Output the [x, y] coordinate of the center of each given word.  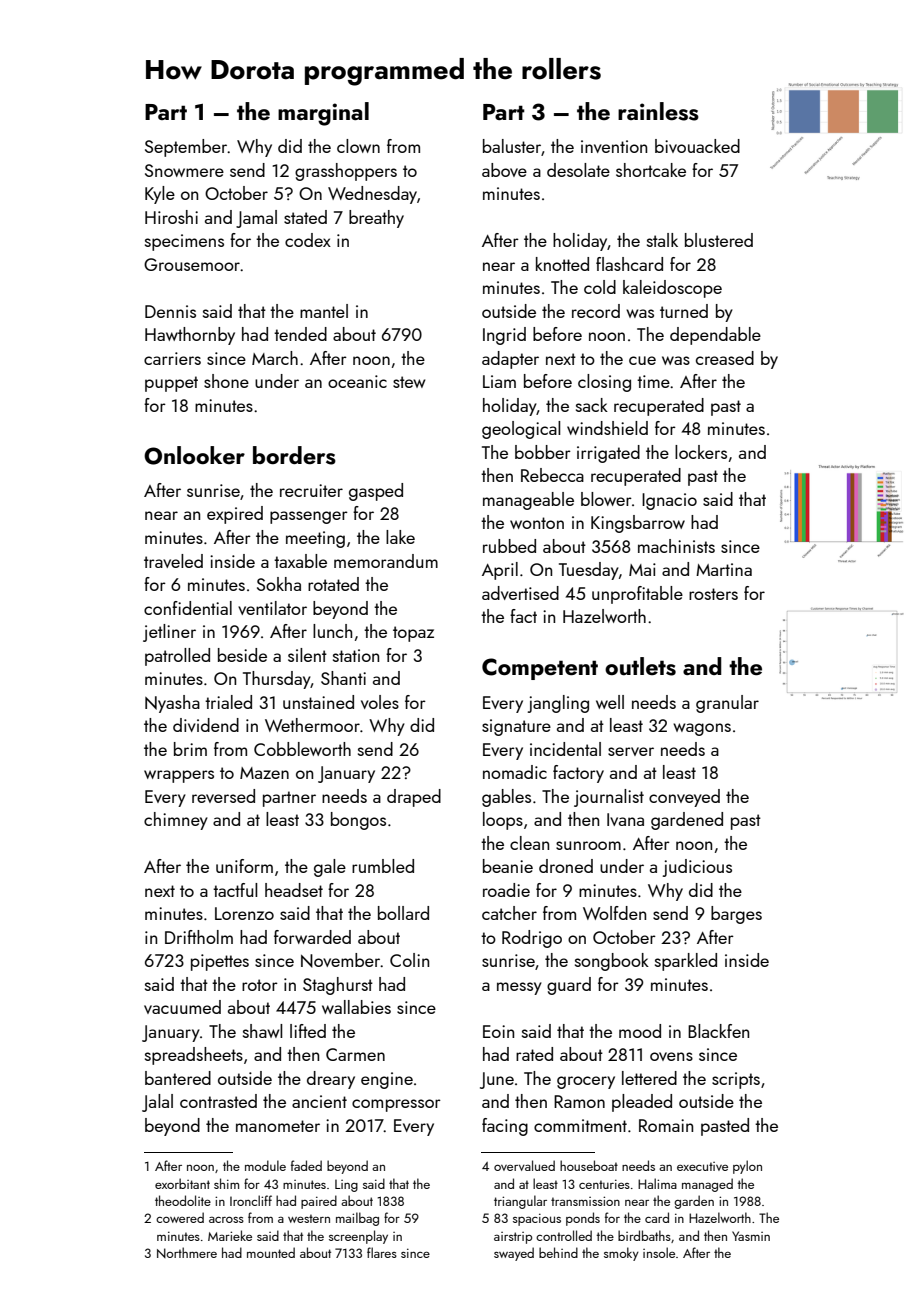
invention [614, 146]
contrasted [218, 1101]
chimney [176, 821]
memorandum [386, 561]
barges [736, 915]
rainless [658, 111]
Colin [409, 960]
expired [235, 515]
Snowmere [184, 170]
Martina [724, 569]
